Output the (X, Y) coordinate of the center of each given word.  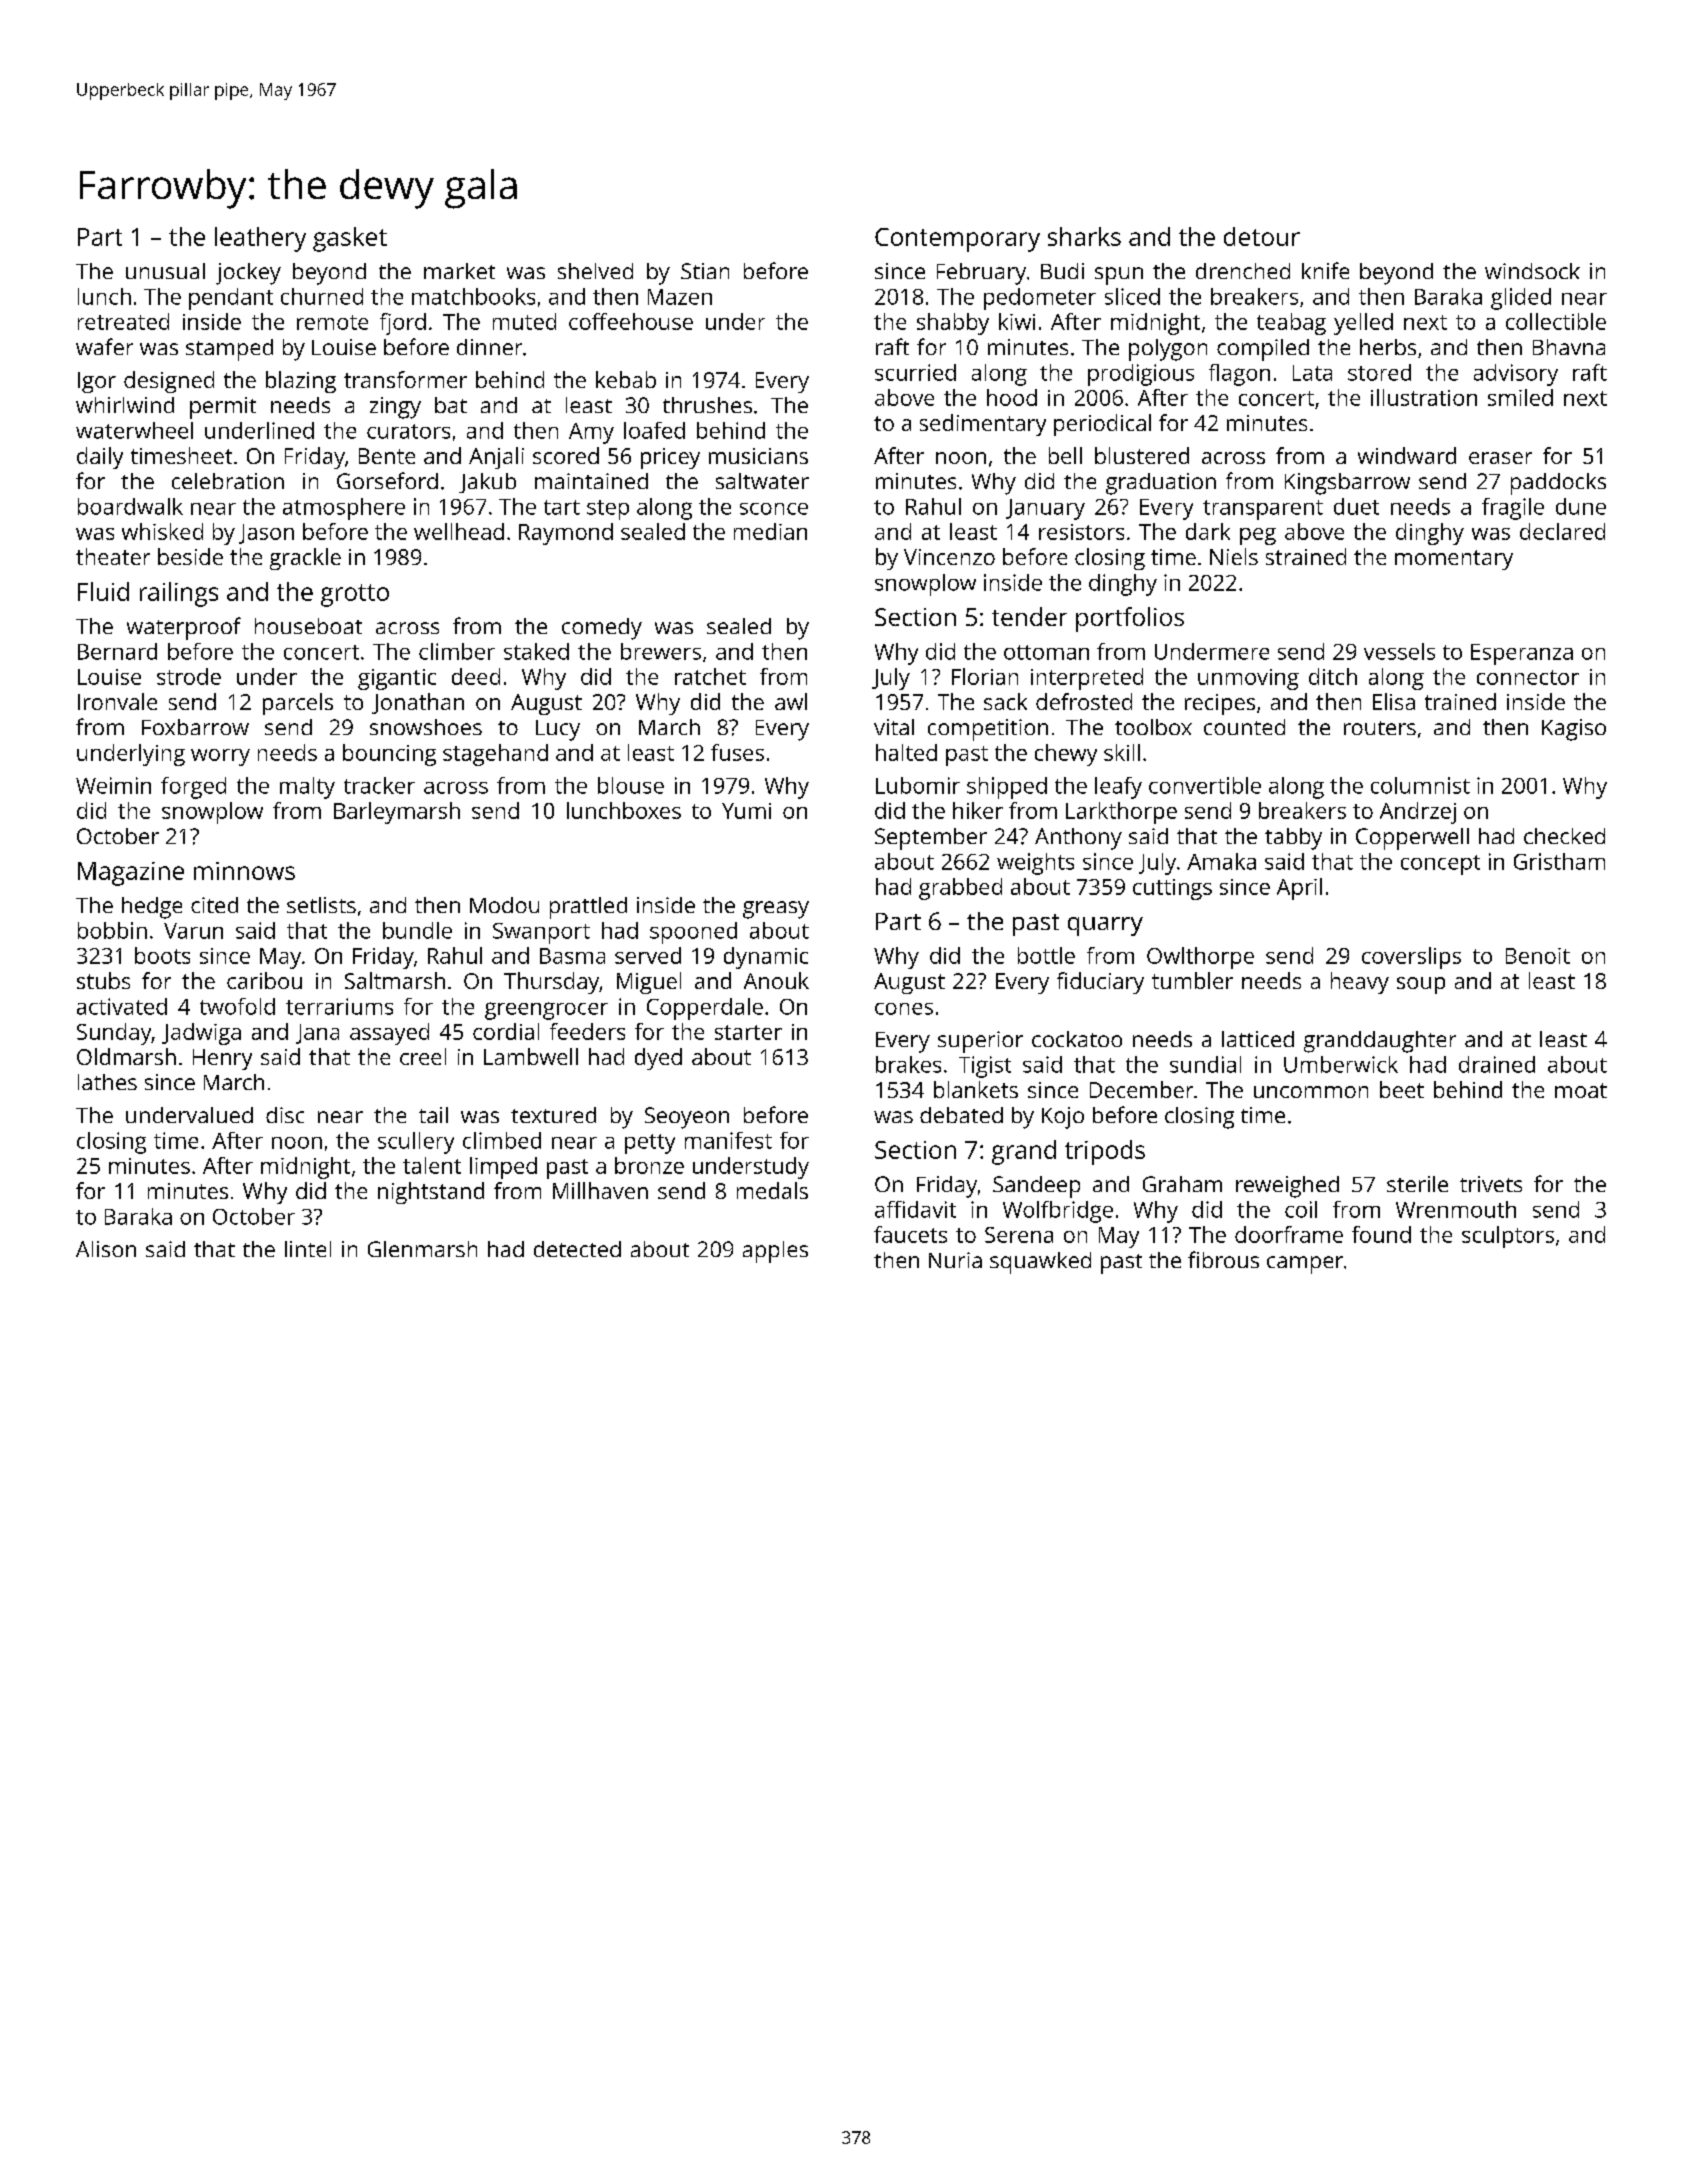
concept (1440, 865)
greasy (776, 910)
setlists (321, 905)
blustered (1142, 455)
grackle (305, 559)
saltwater (762, 481)
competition (988, 730)
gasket (350, 239)
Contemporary (957, 240)
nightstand (431, 1193)
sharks (1084, 236)
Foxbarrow (195, 727)
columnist (1420, 785)
